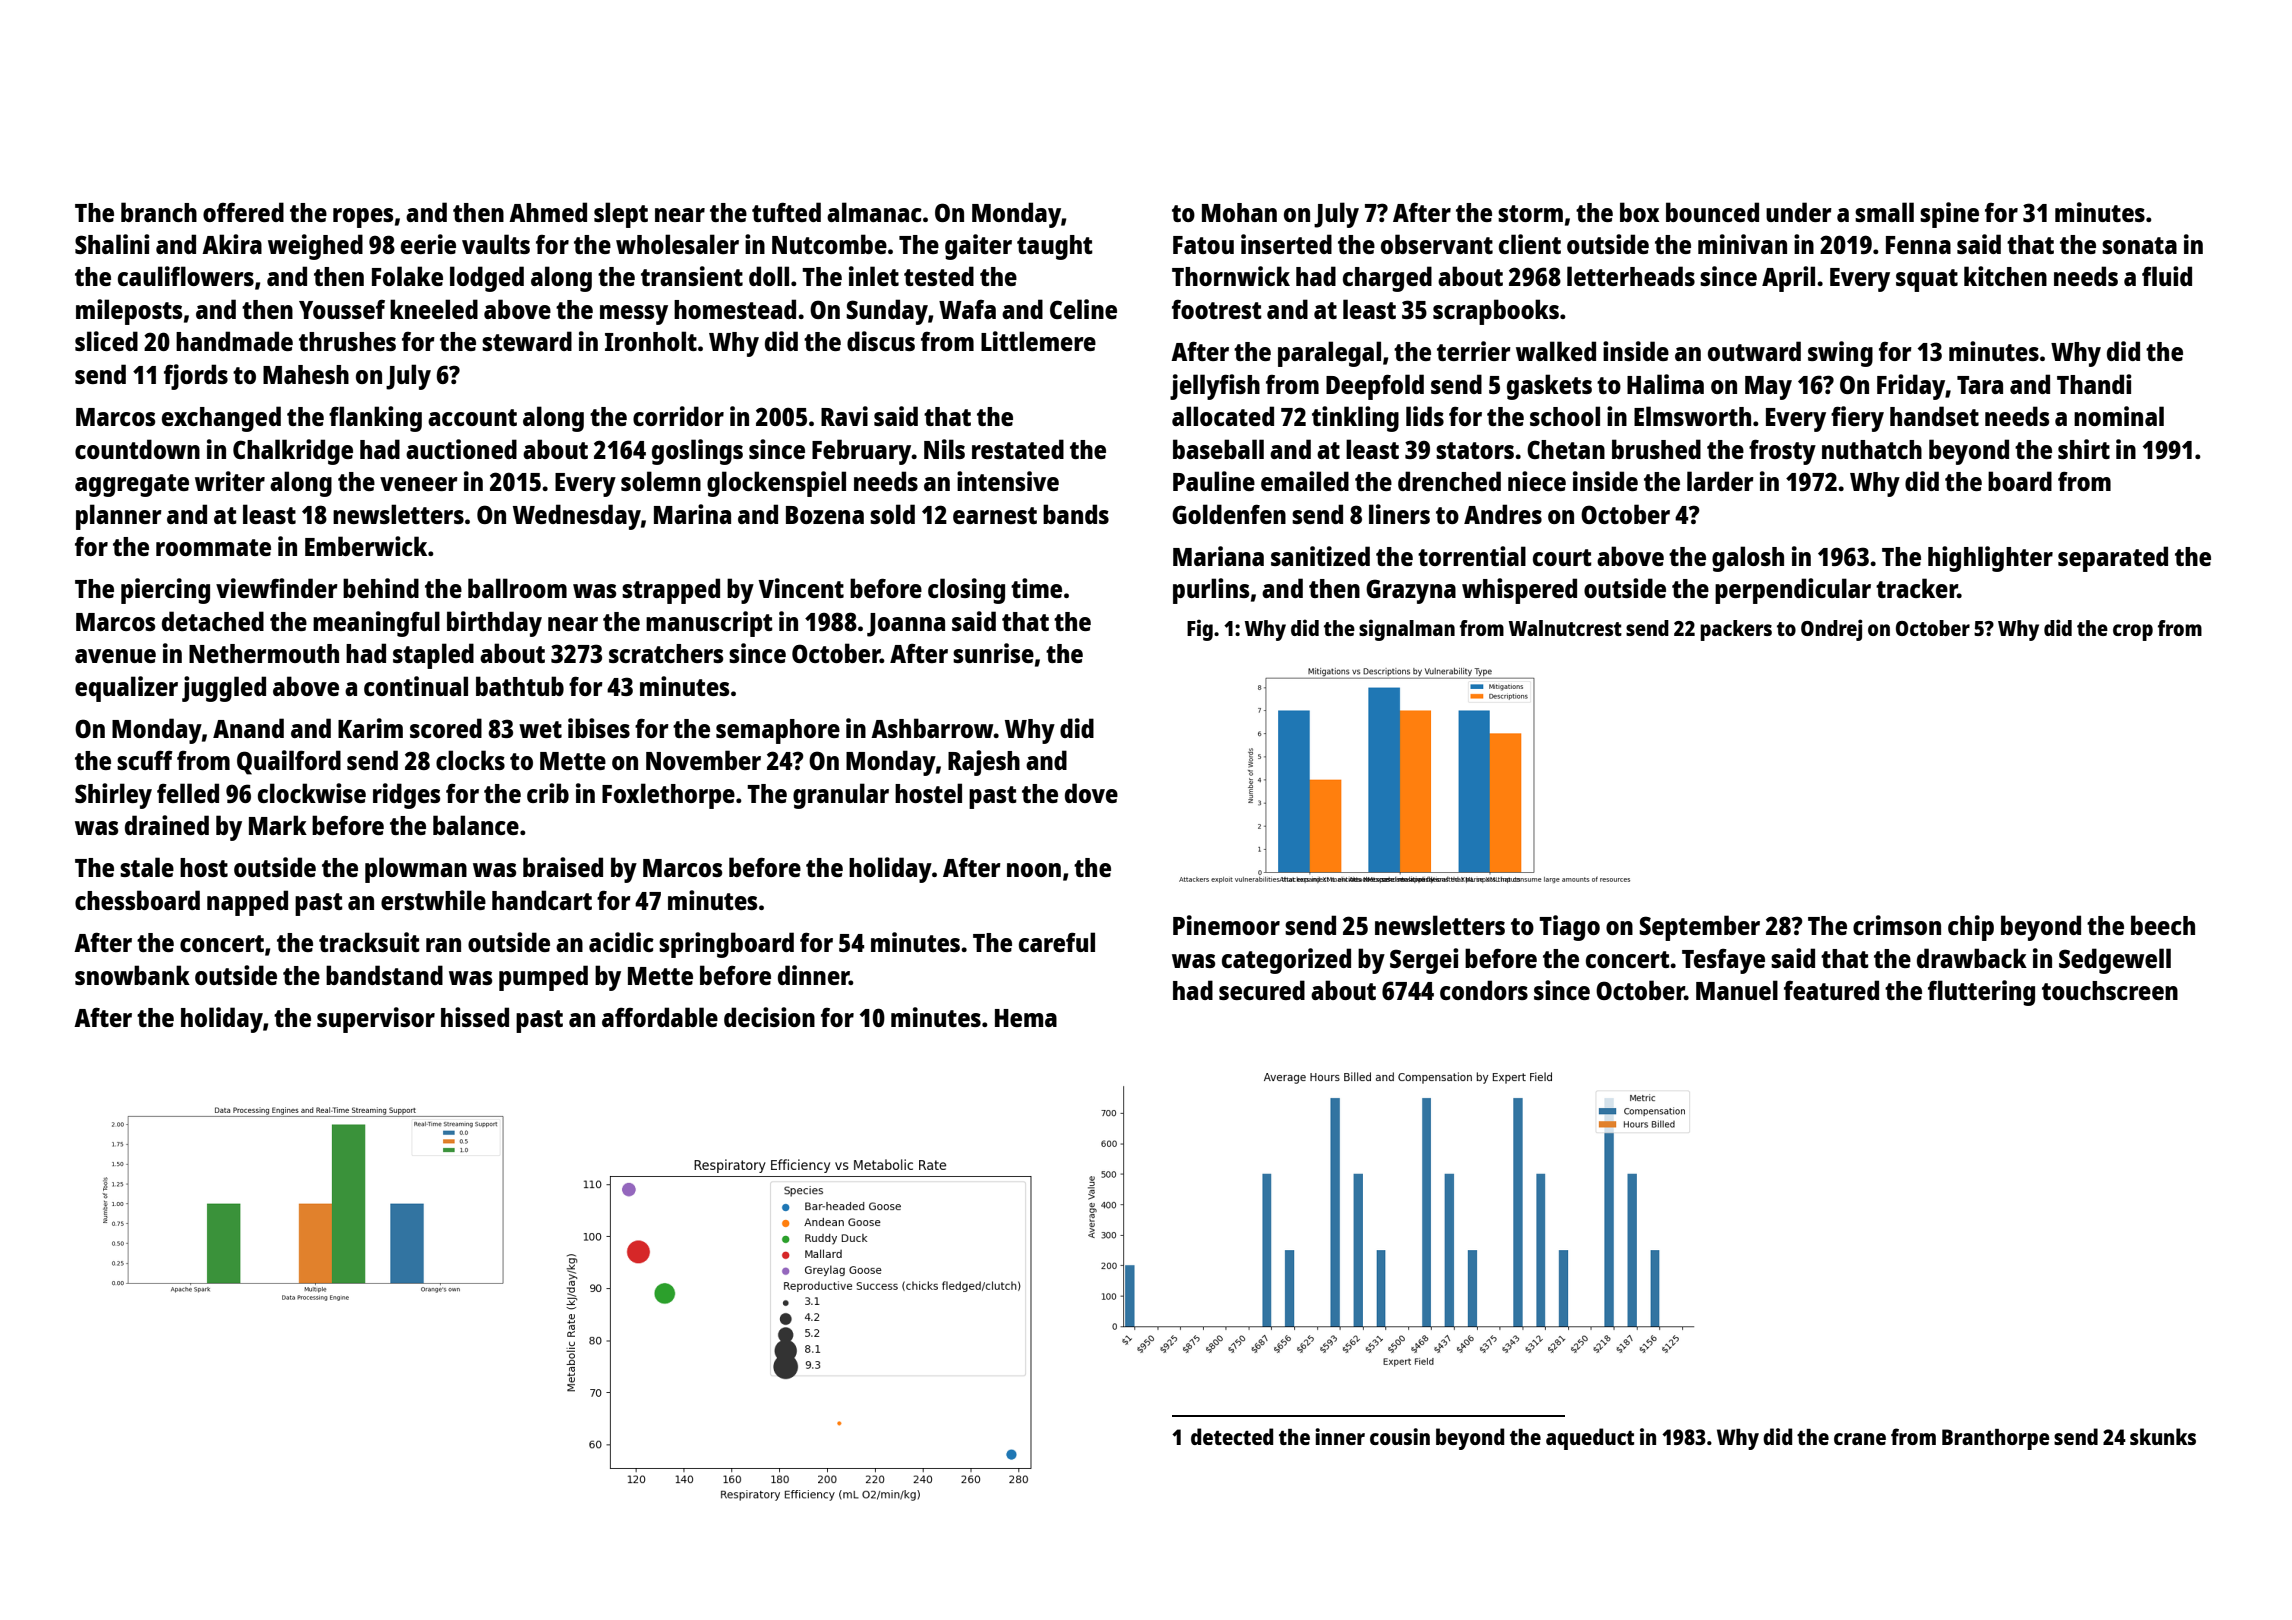  Describe the element at coordinates (1232, 1436) in the screenshot. I see `detected` at that location.
